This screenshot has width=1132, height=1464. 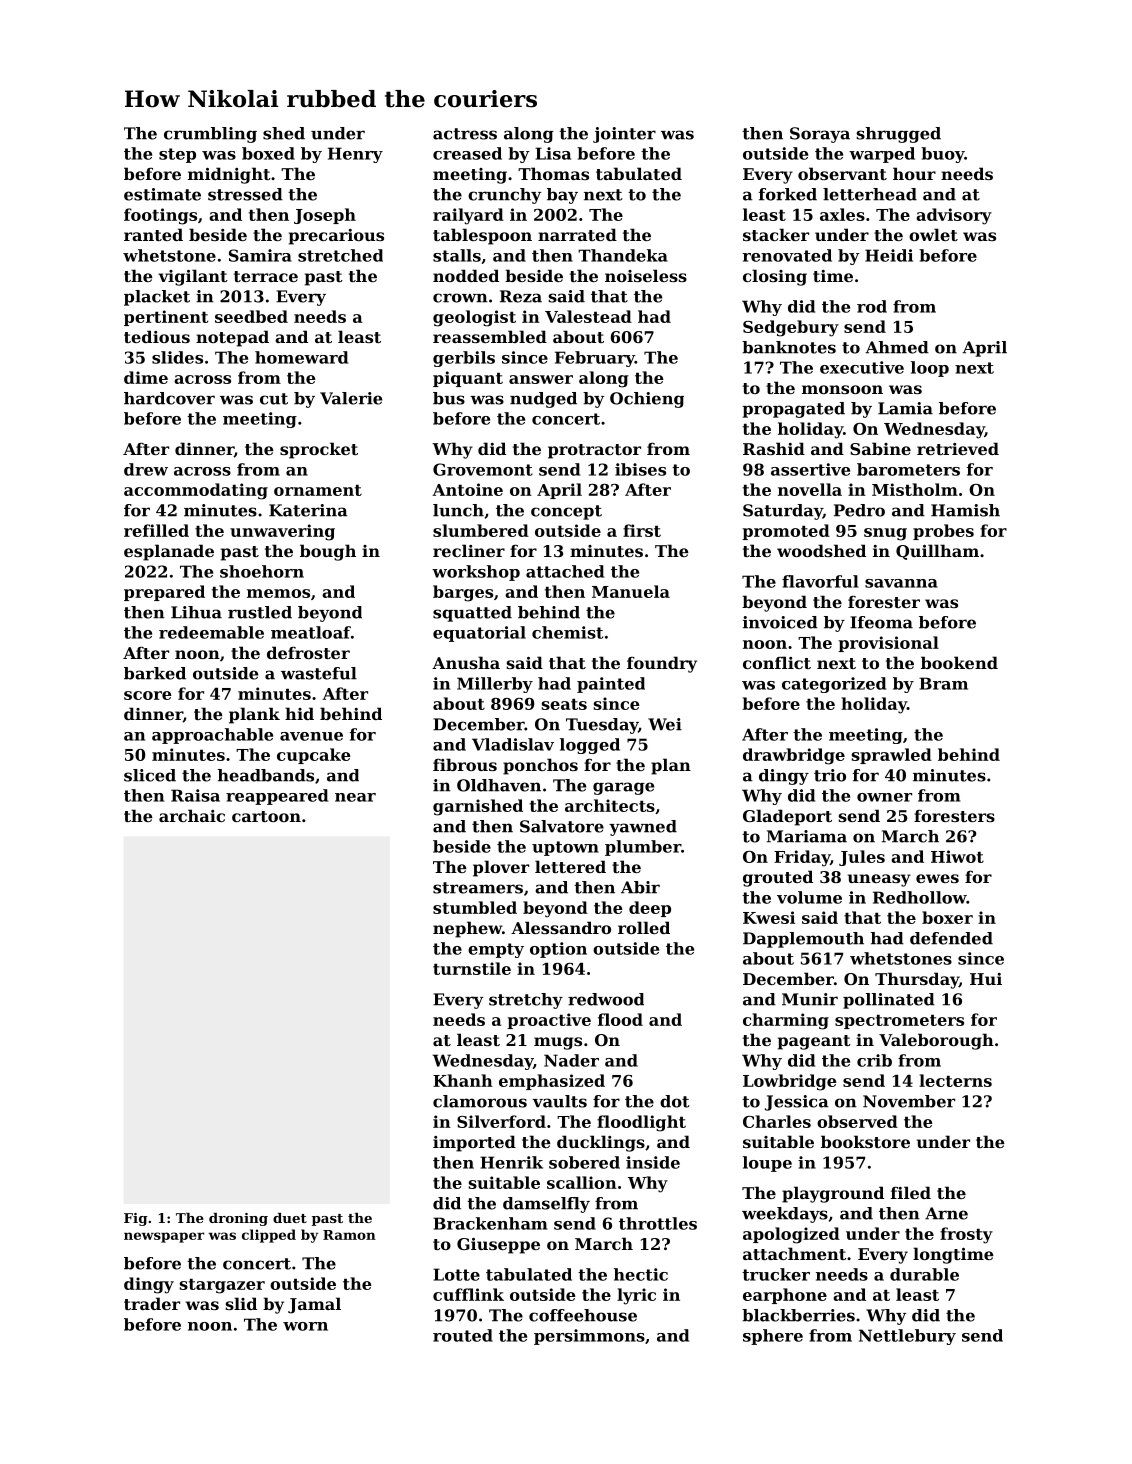 I want to click on Millerby, so click(x=495, y=685).
